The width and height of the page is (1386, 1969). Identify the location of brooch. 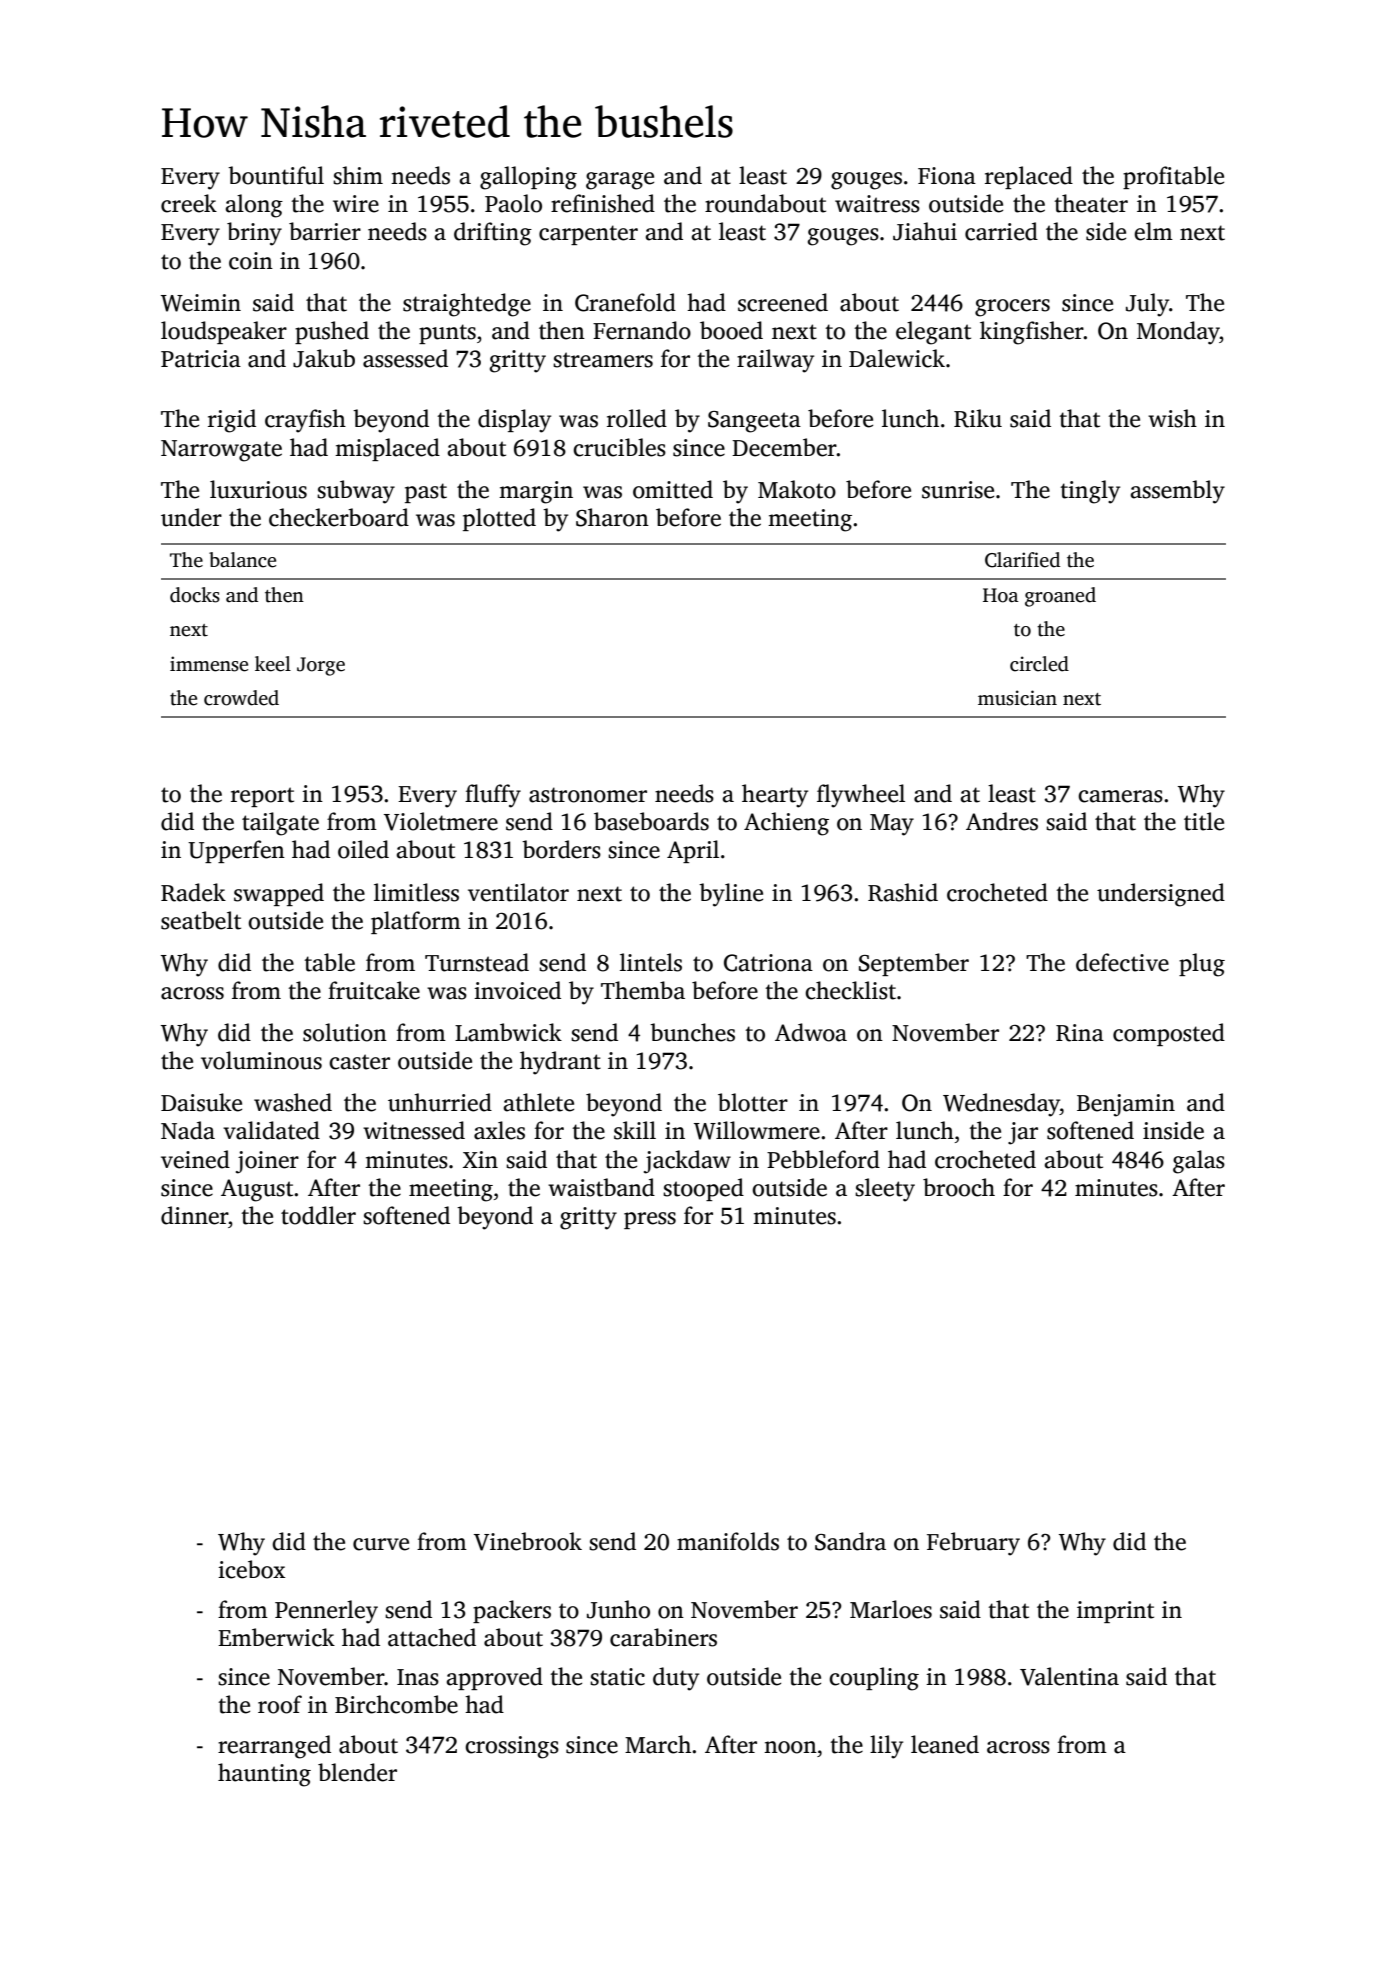
(959, 1187).
